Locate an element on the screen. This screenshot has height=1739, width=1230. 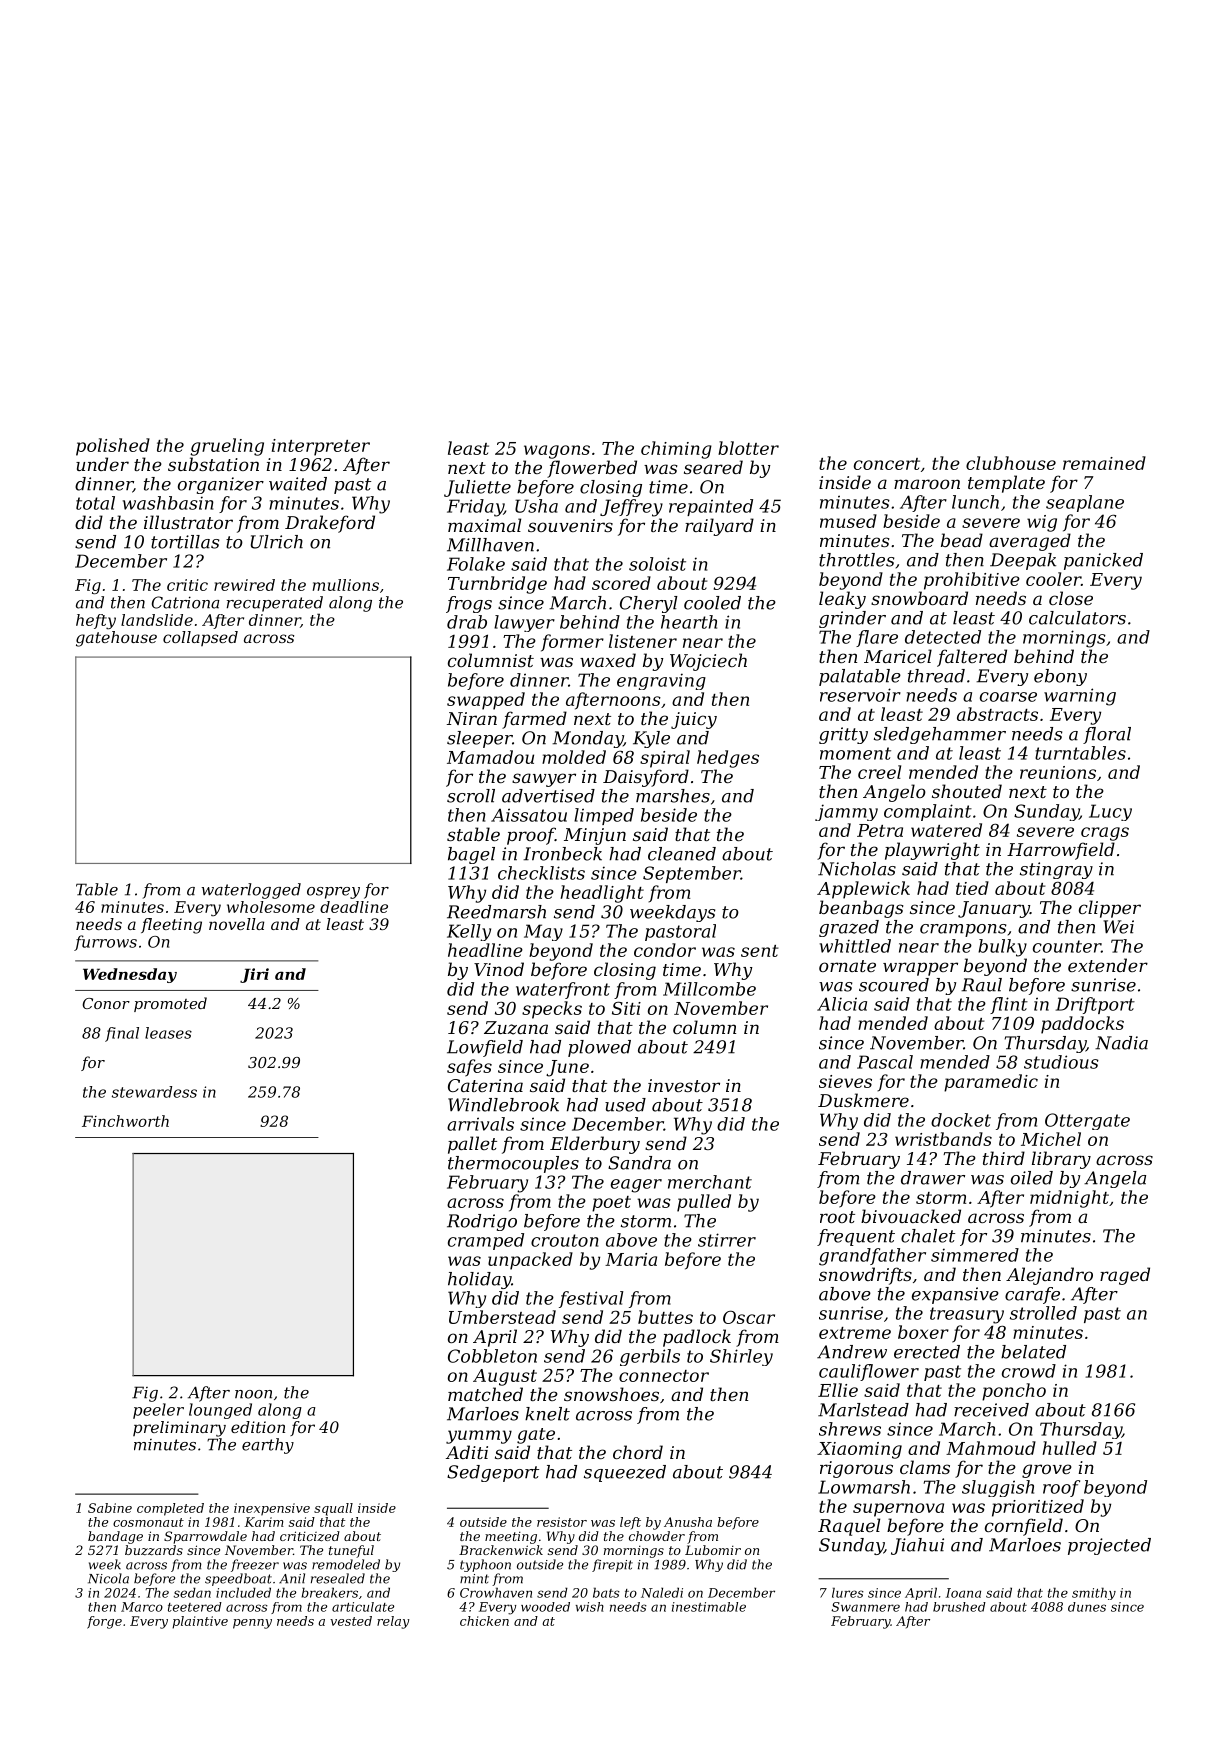
plowed is located at coordinates (599, 1048).
